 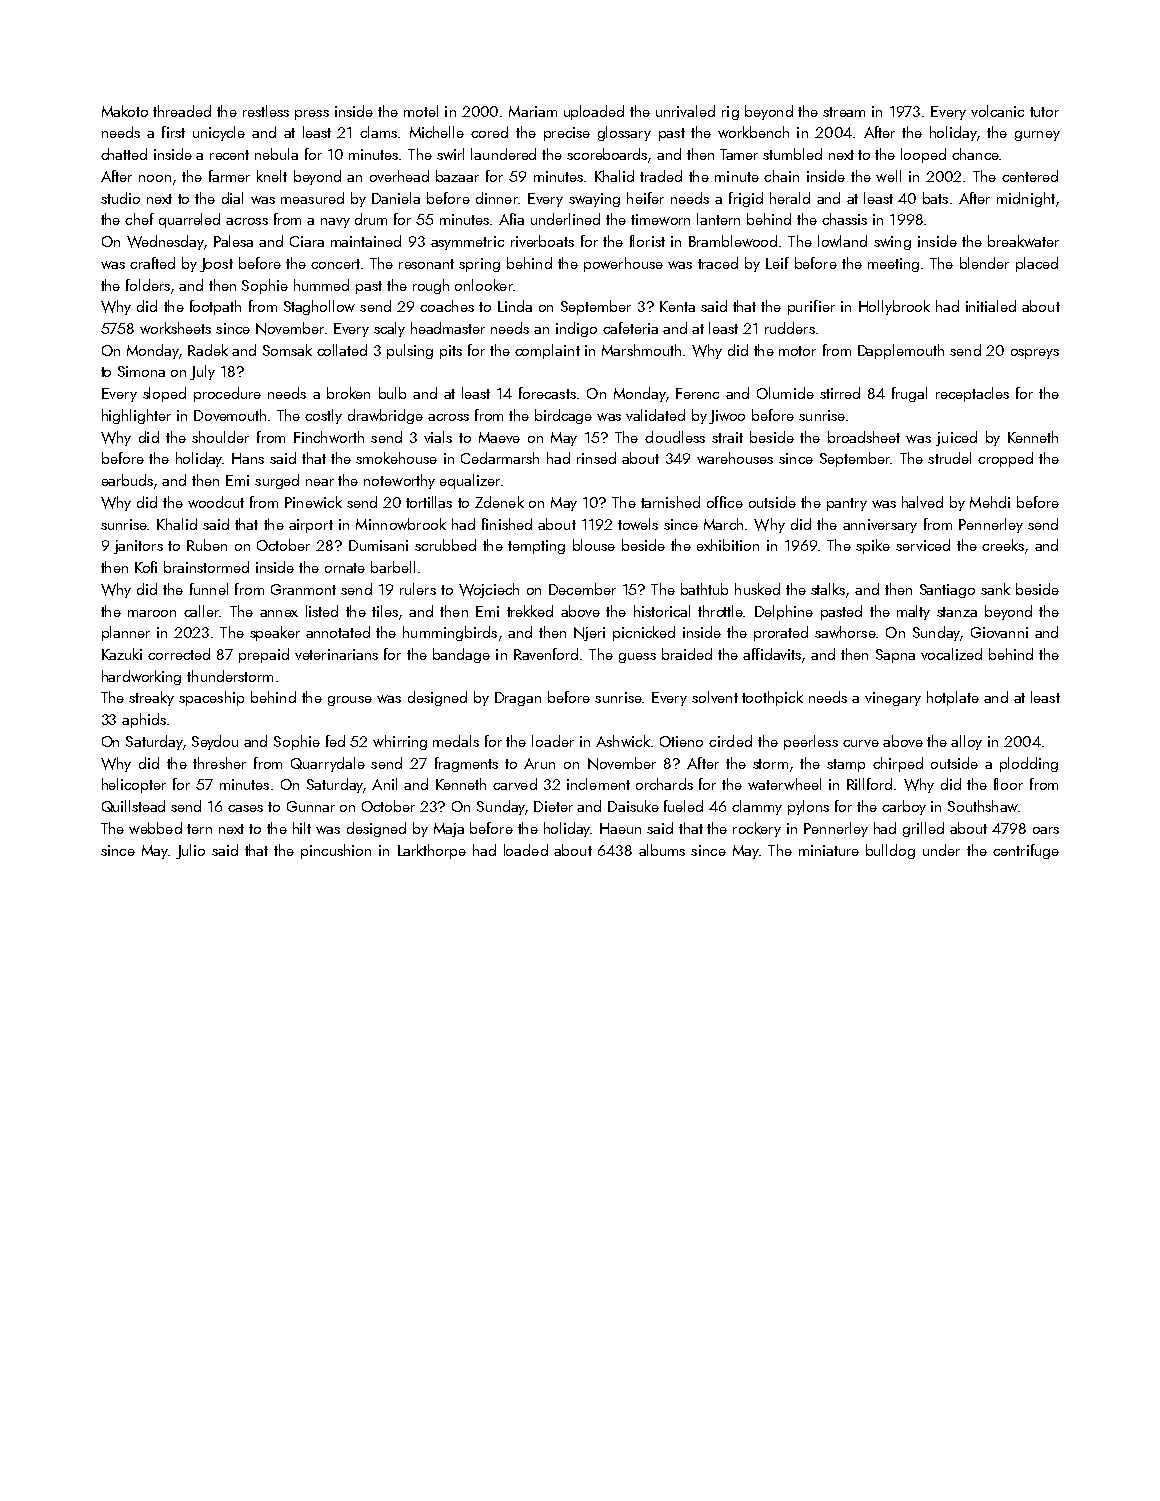 I want to click on measured, so click(x=312, y=198).
